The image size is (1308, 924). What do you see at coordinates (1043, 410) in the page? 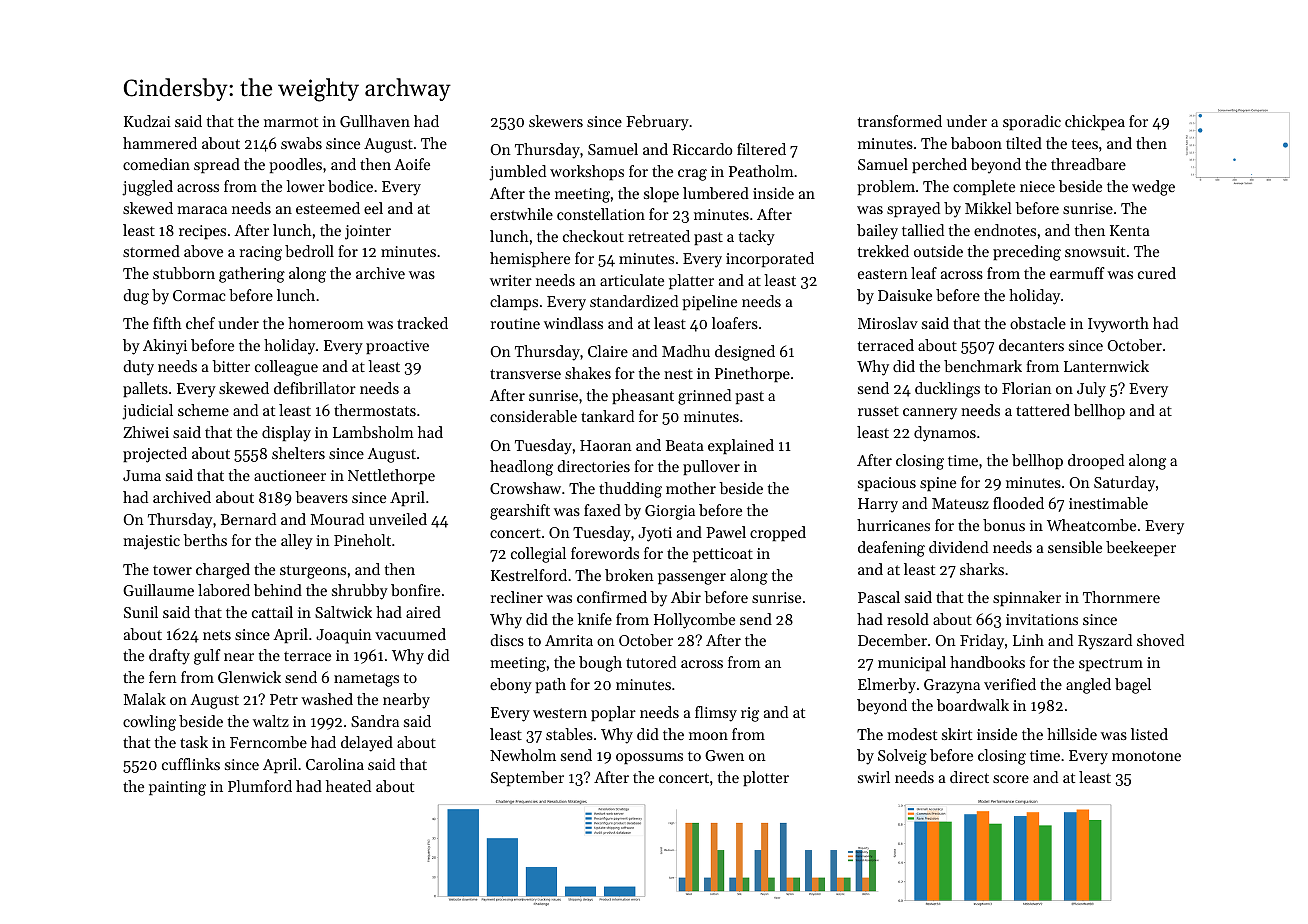
I see `tattered` at bounding box center [1043, 410].
